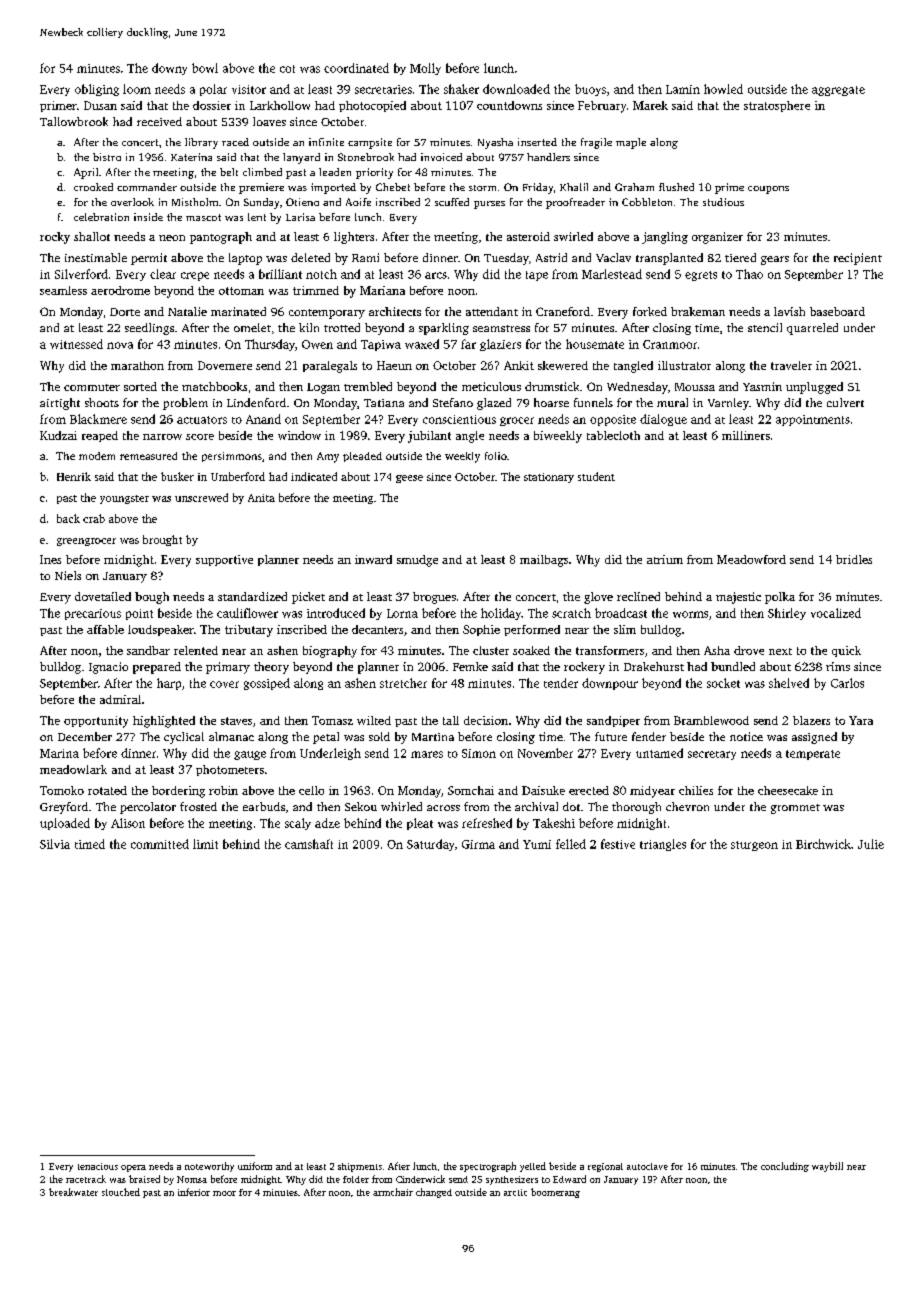  I want to click on Birchwick, so click(823, 844).
